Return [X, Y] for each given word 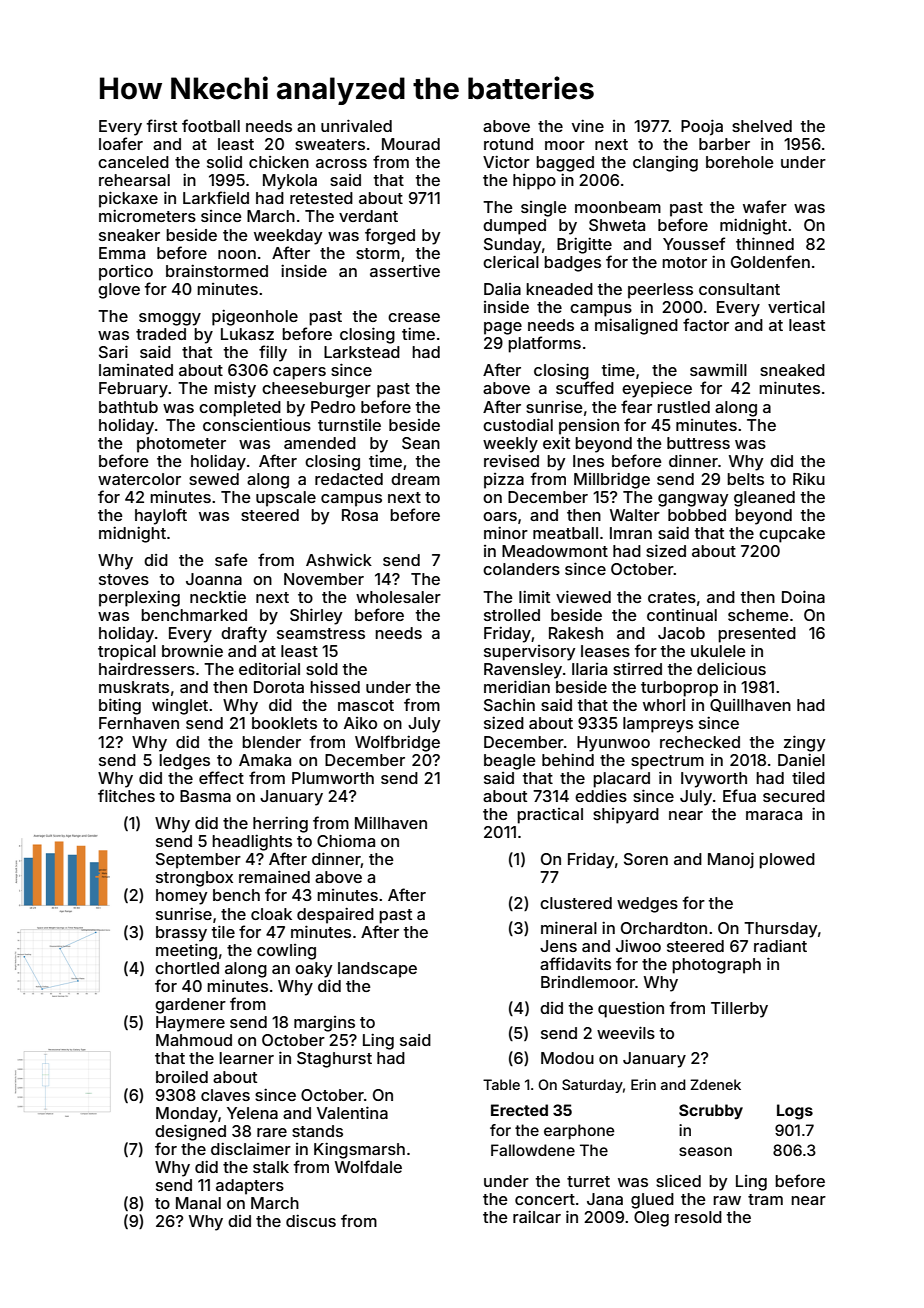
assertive [405, 271]
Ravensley [523, 671]
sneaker [129, 235]
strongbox [194, 879]
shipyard [626, 816]
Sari [113, 351]
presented [757, 635]
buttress [698, 443]
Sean [421, 443]
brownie [192, 650]
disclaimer [251, 1148]
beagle [510, 762]
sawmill [718, 369]
